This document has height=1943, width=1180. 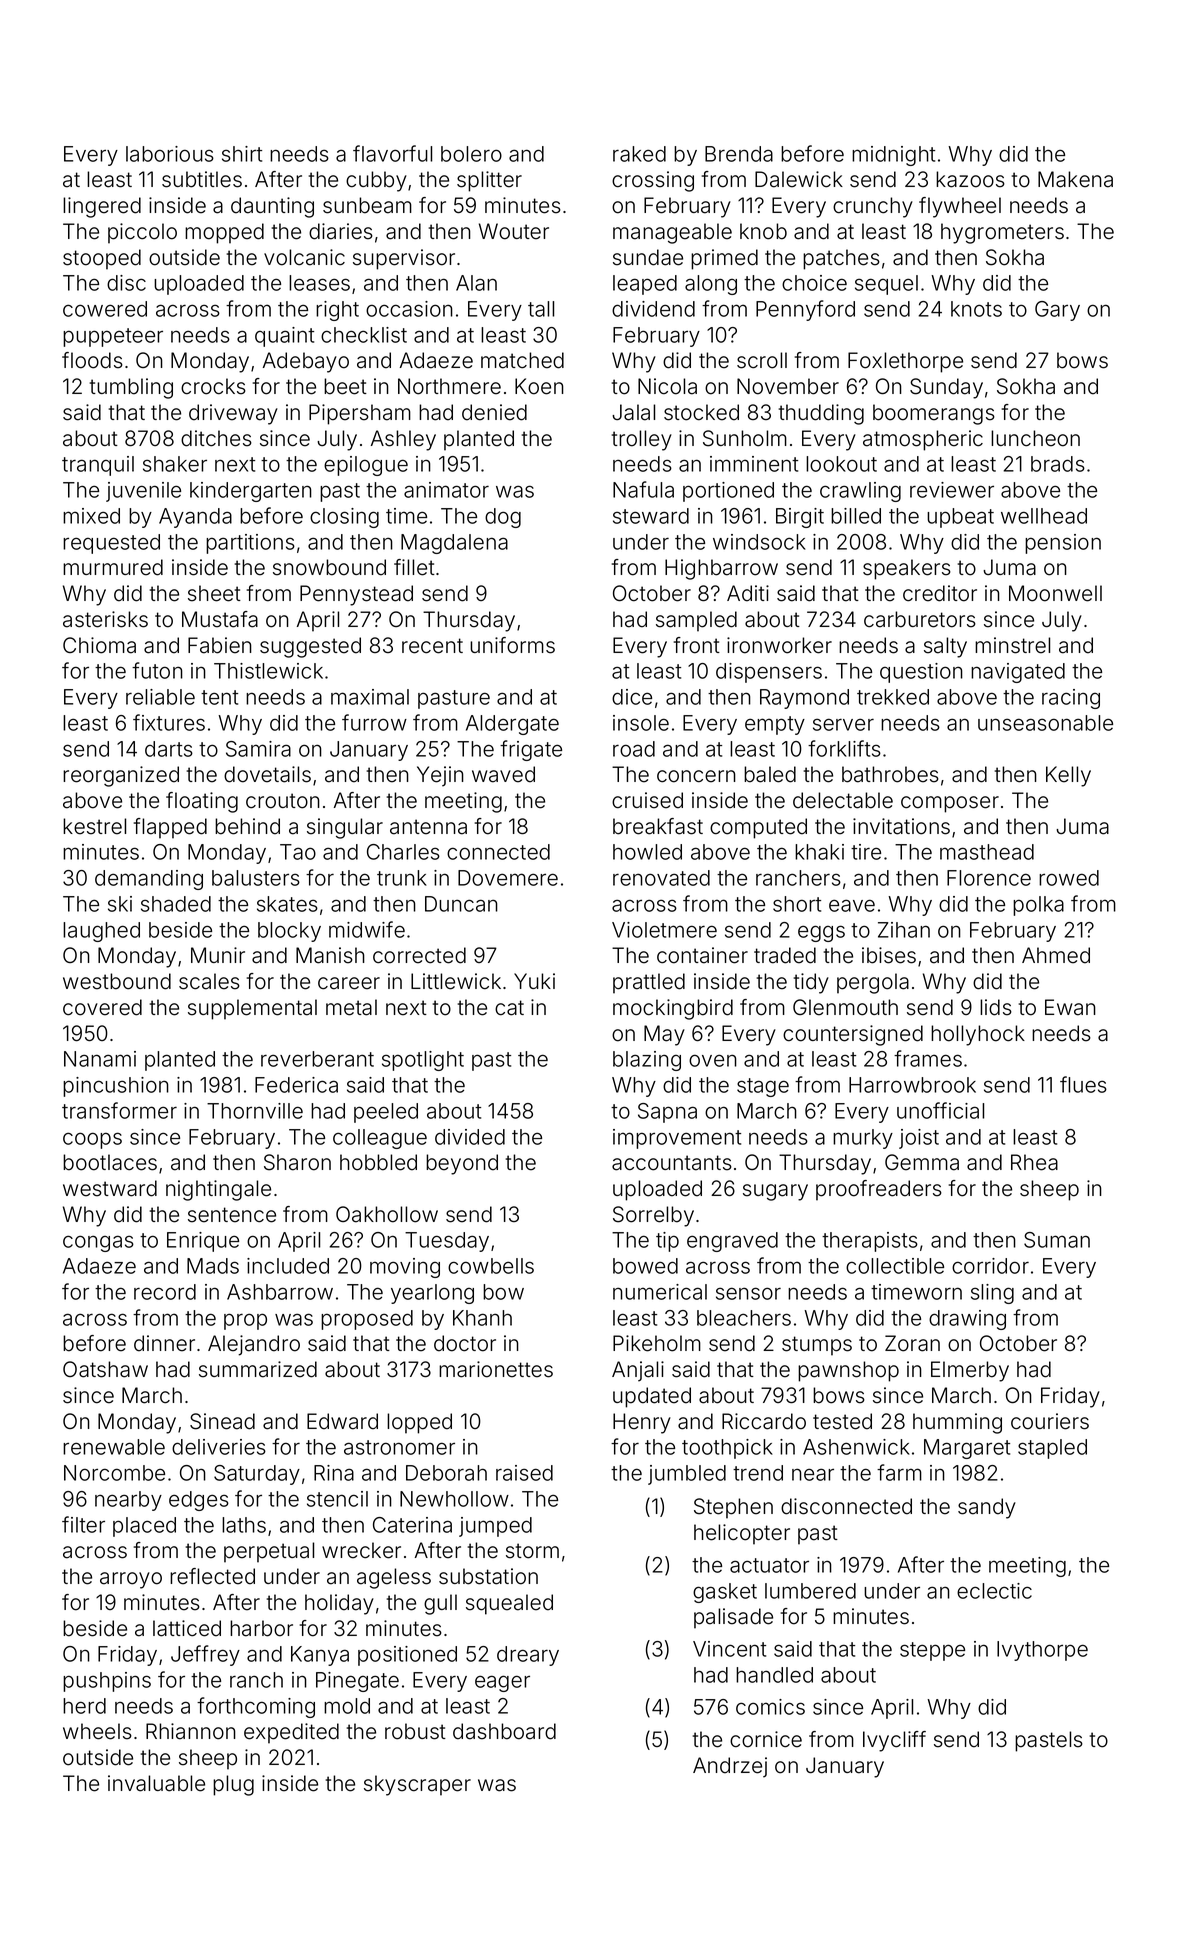 What do you see at coordinates (893, 156) in the document?
I see `midnight` at bounding box center [893, 156].
